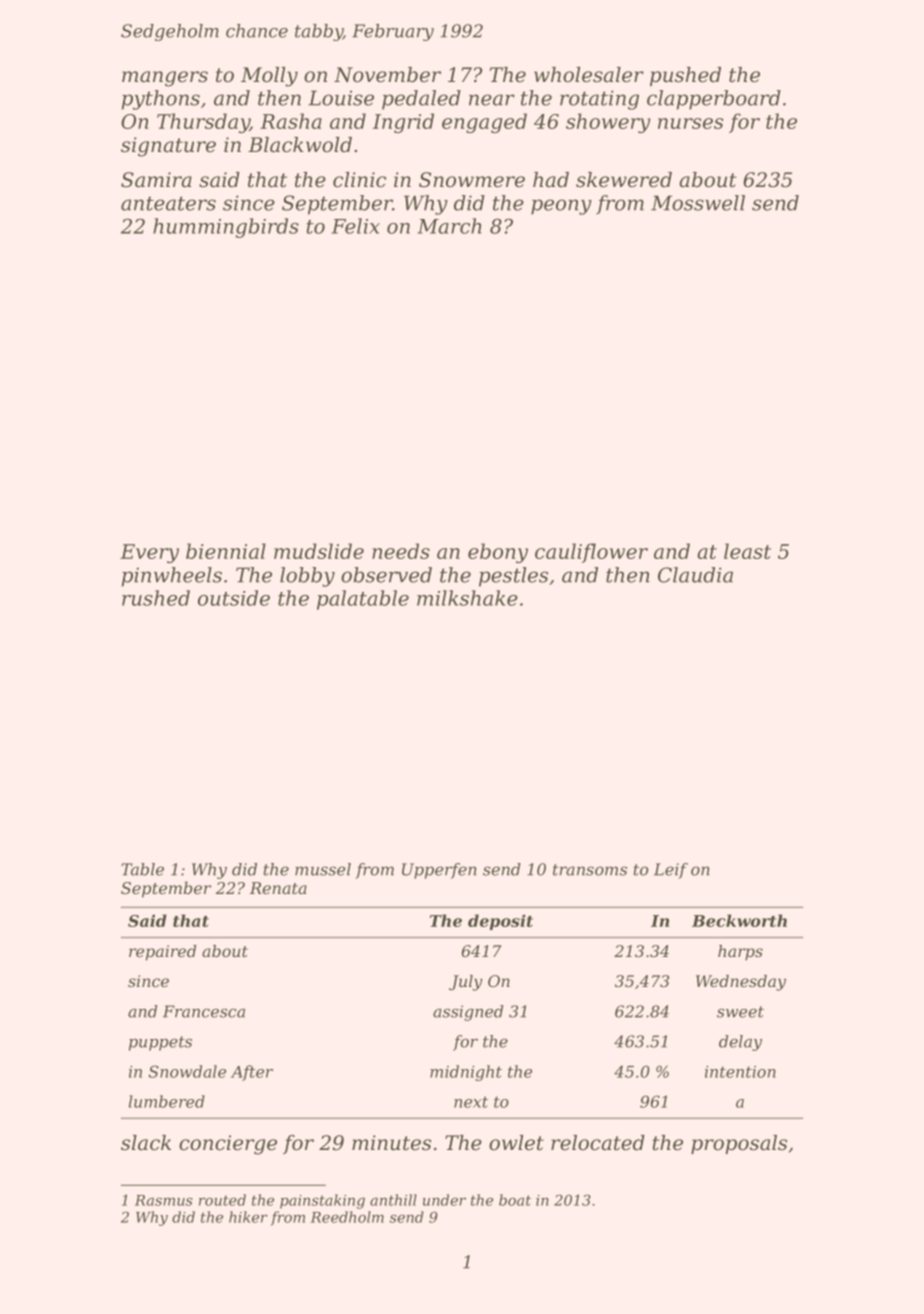 The height and width of the screenshot is (1314, 924). Describe the element at coordinates (319, 551) in the screenshot. I see `mudslide` at that location.
